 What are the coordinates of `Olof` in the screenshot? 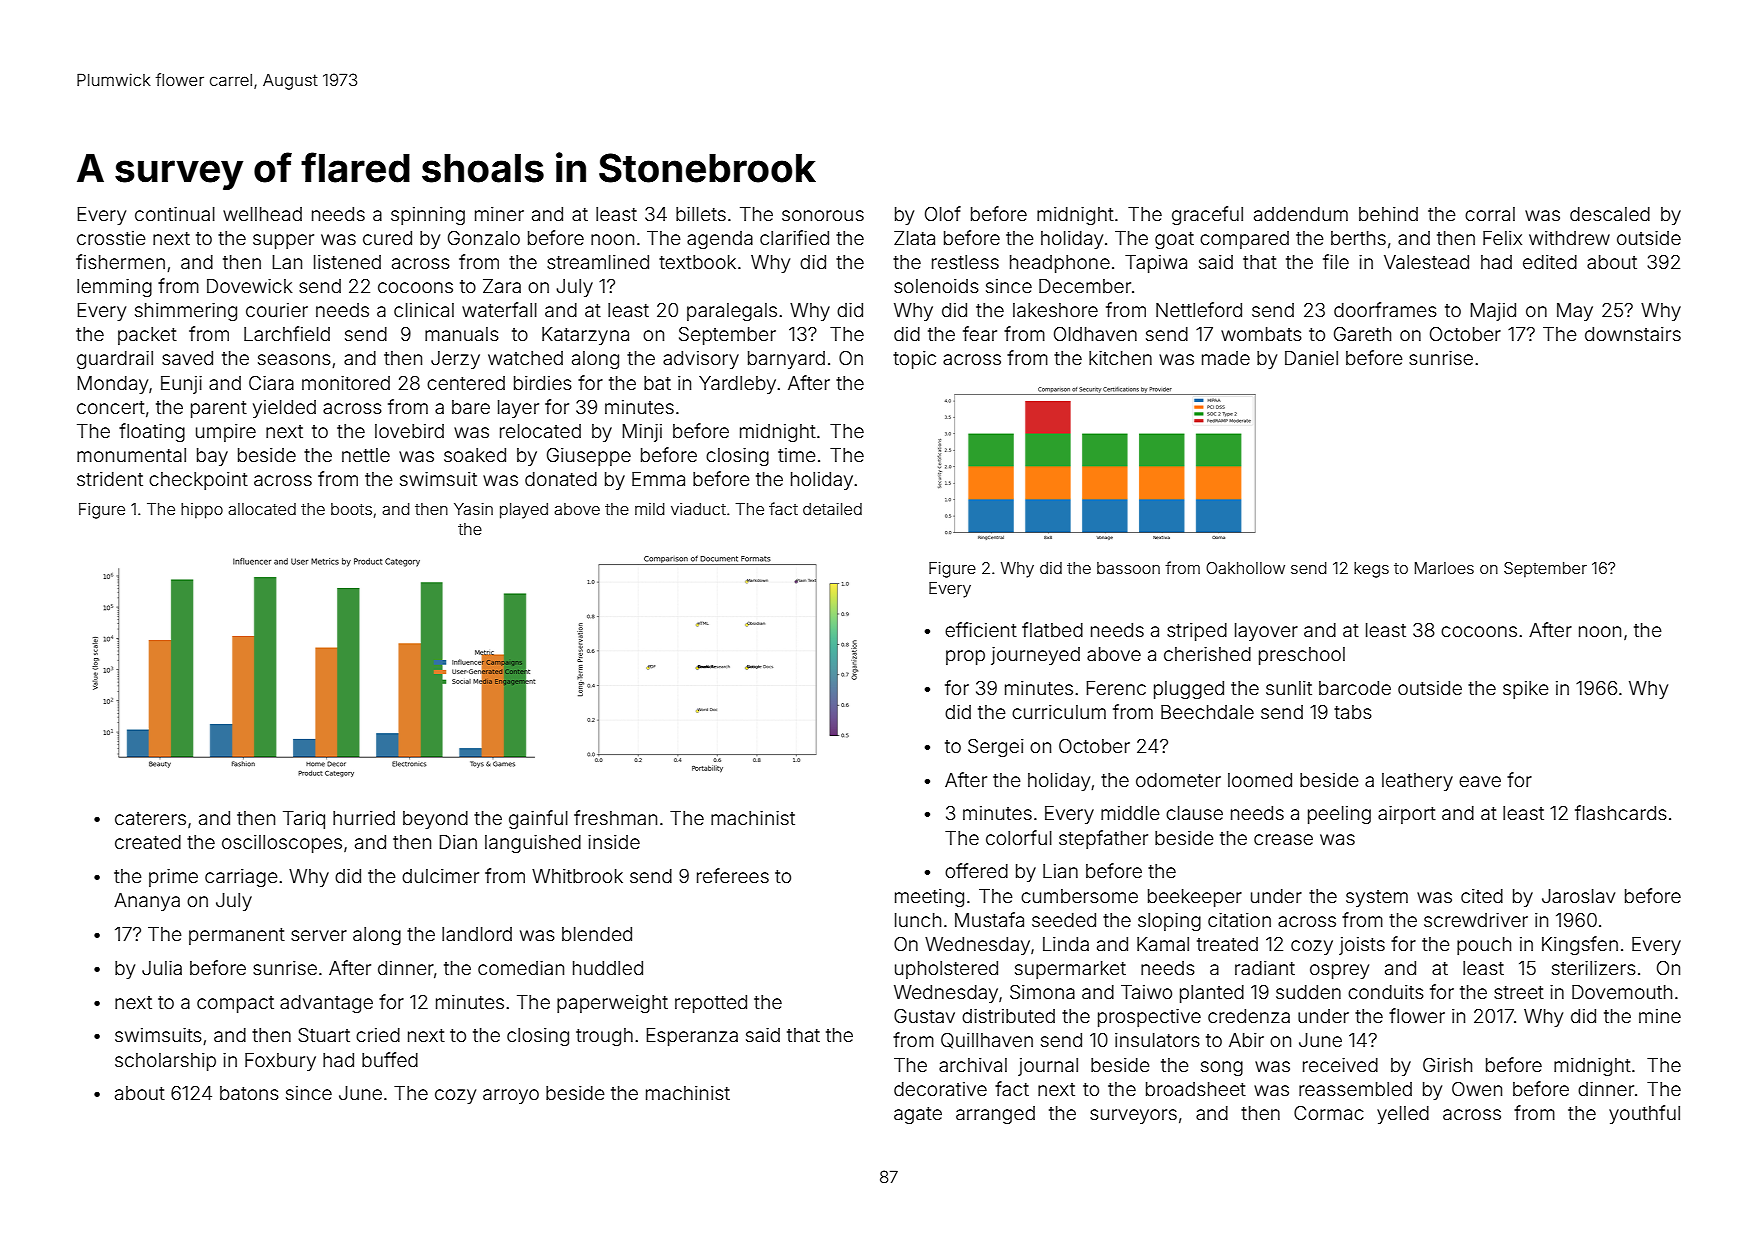 It's located at (943, 213).
